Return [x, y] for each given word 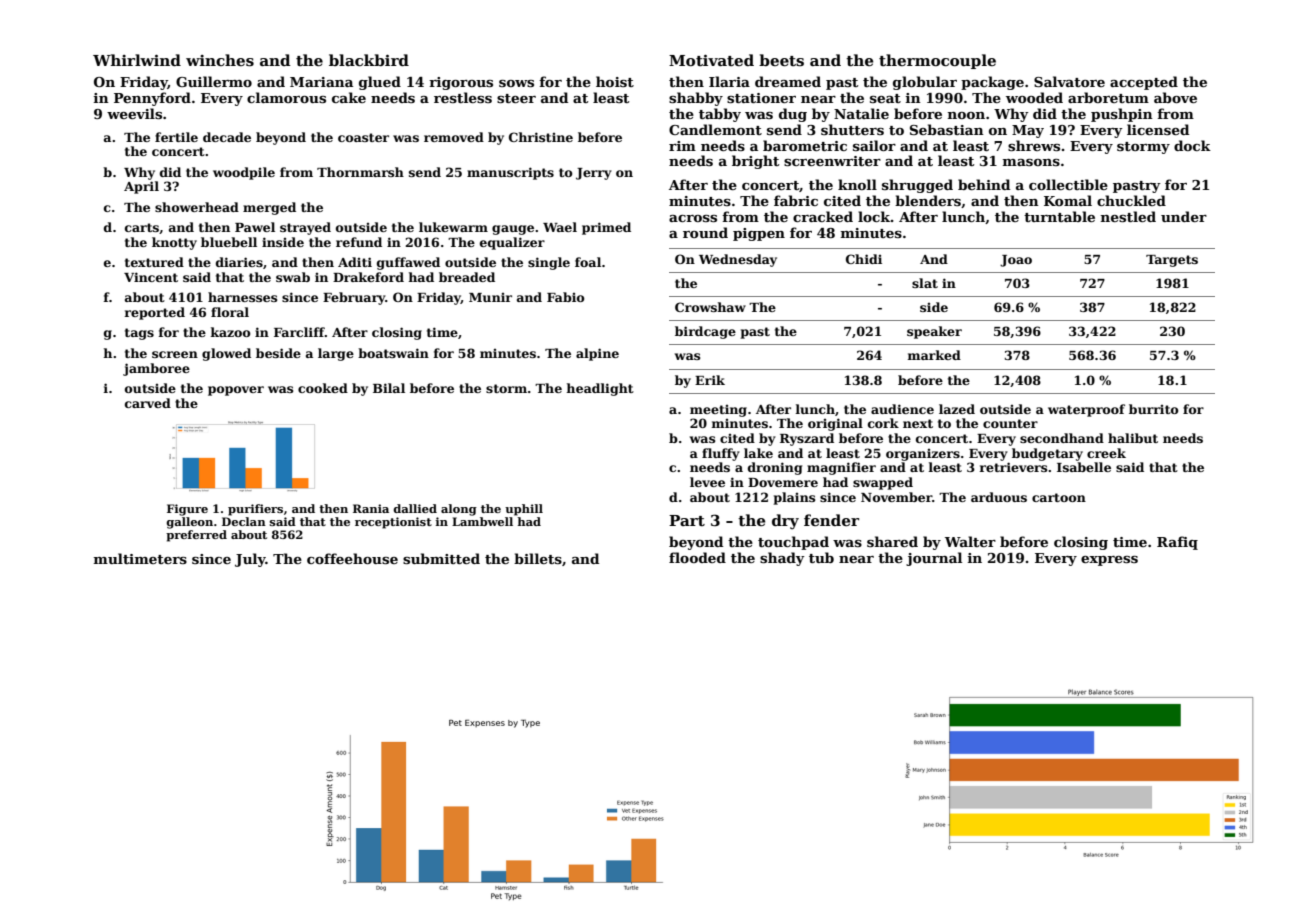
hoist [615, 81]
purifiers [255, 510]
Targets [1172, 261]
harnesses [242, 297]
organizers [923, 455]
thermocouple [937, 61]
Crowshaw [710, 307]
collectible [1068, 184]
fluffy [721, 454]
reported [154, 313]
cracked [823, 216]
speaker [934, 332]
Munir [490, 297]
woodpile [244, 173]
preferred [196, 536]
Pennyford [152, 99]
